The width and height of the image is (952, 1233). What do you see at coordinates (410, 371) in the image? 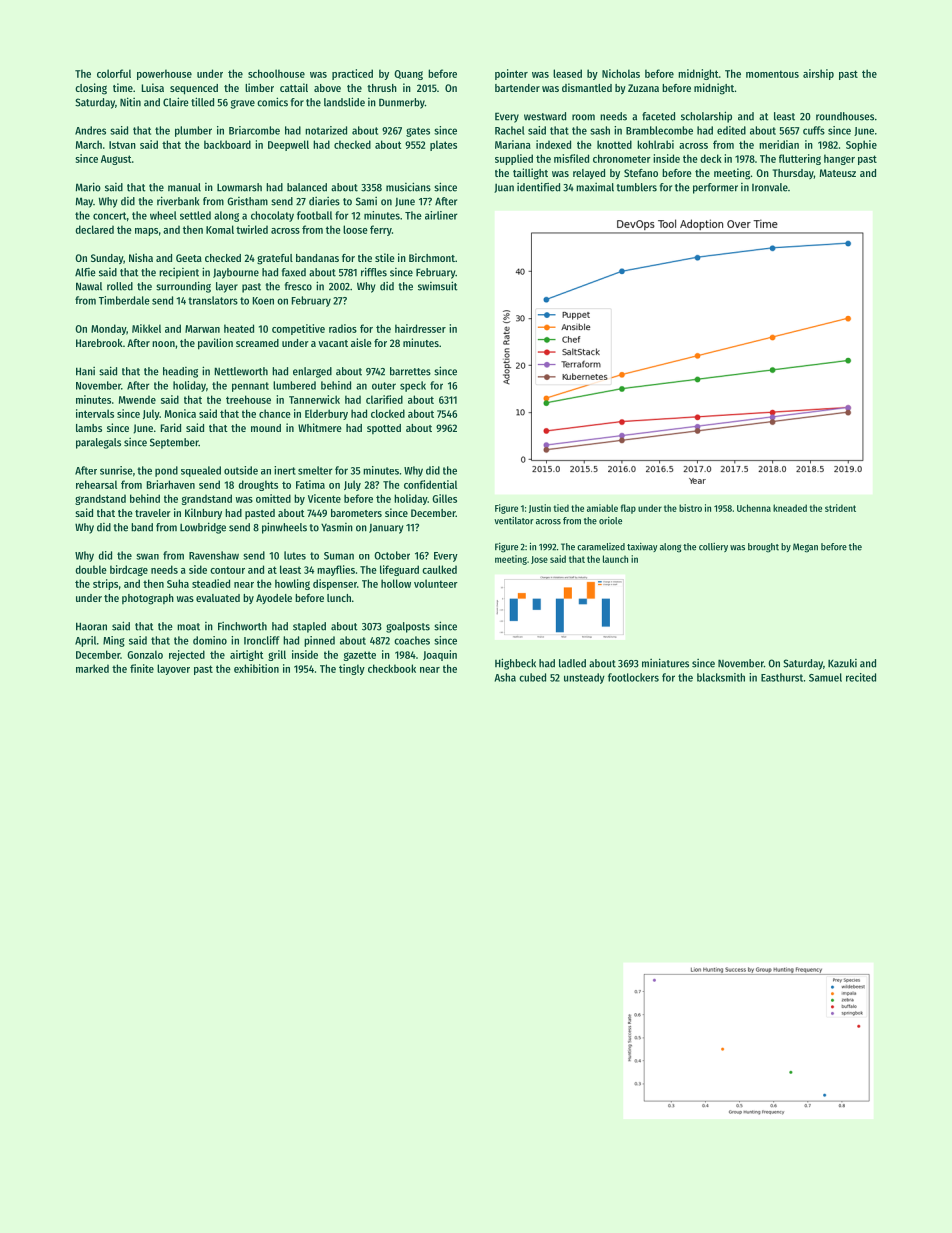
I see `barrettes` at bounding box center [410, 371].
